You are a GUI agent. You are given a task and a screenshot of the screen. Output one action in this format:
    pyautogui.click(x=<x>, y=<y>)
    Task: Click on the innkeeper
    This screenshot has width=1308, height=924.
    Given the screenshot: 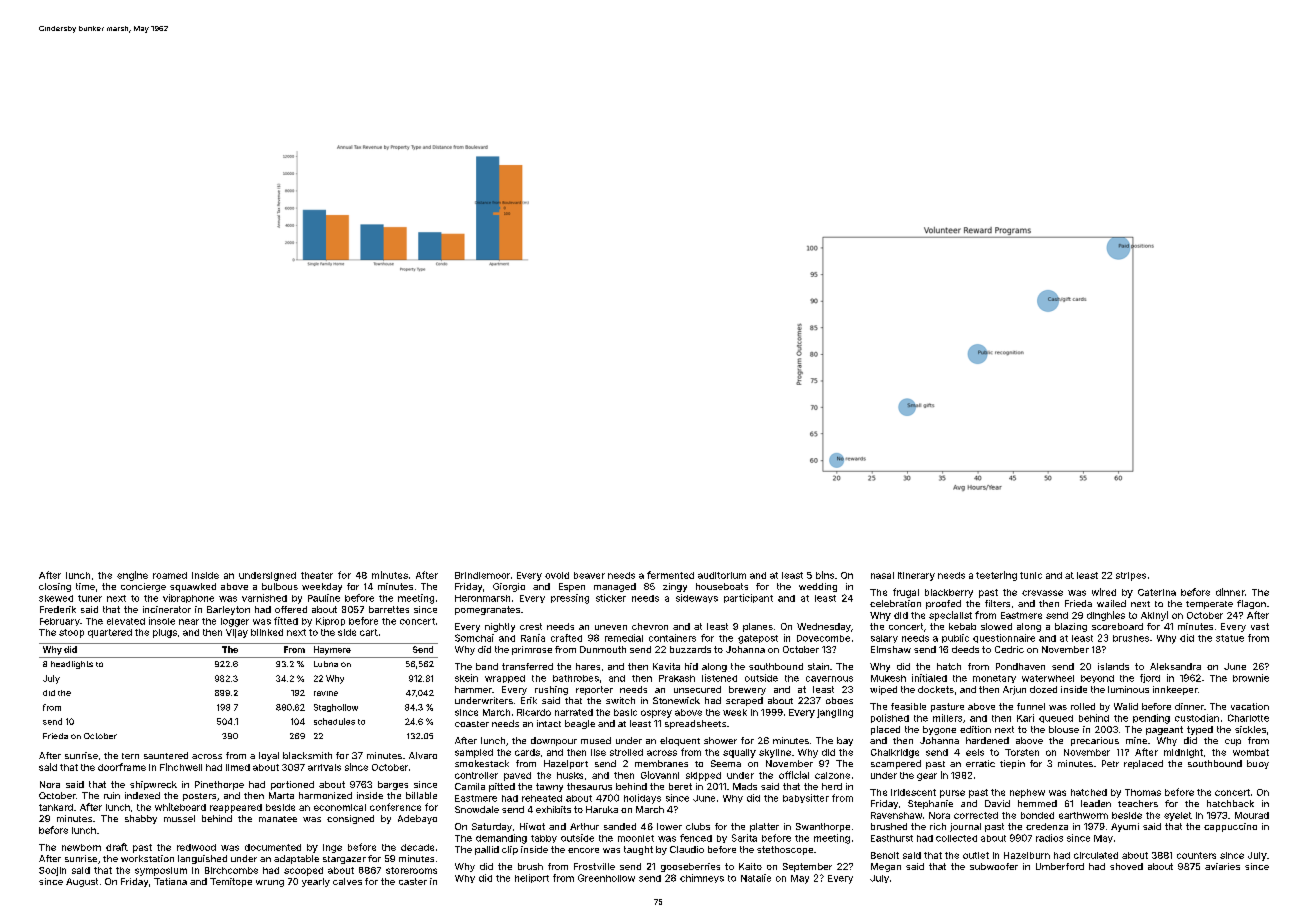 What is the action you would take?
    pyautogui.click(x=1175, y=690)
